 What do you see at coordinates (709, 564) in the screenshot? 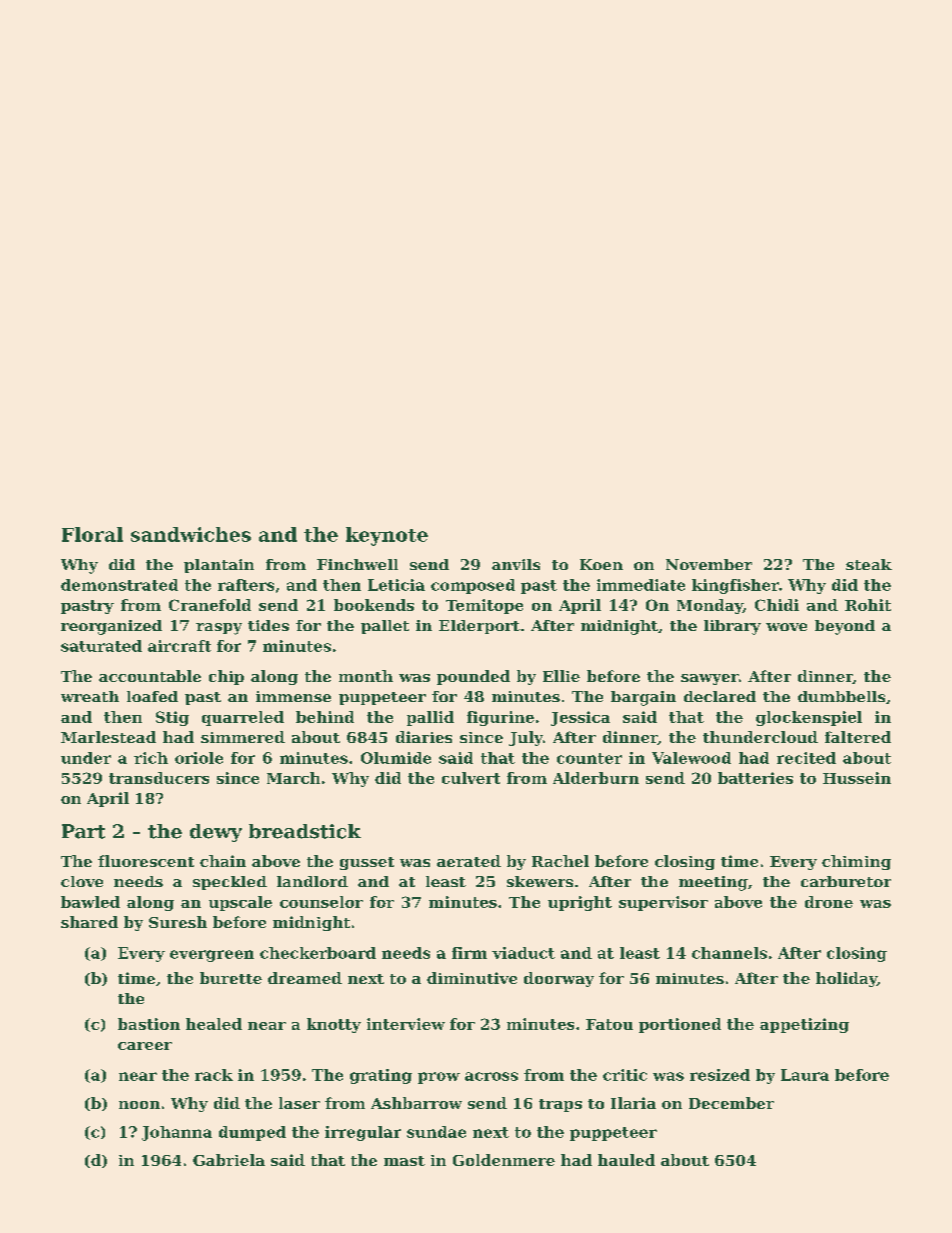
I see `November` at bounding box center [709, 564].
